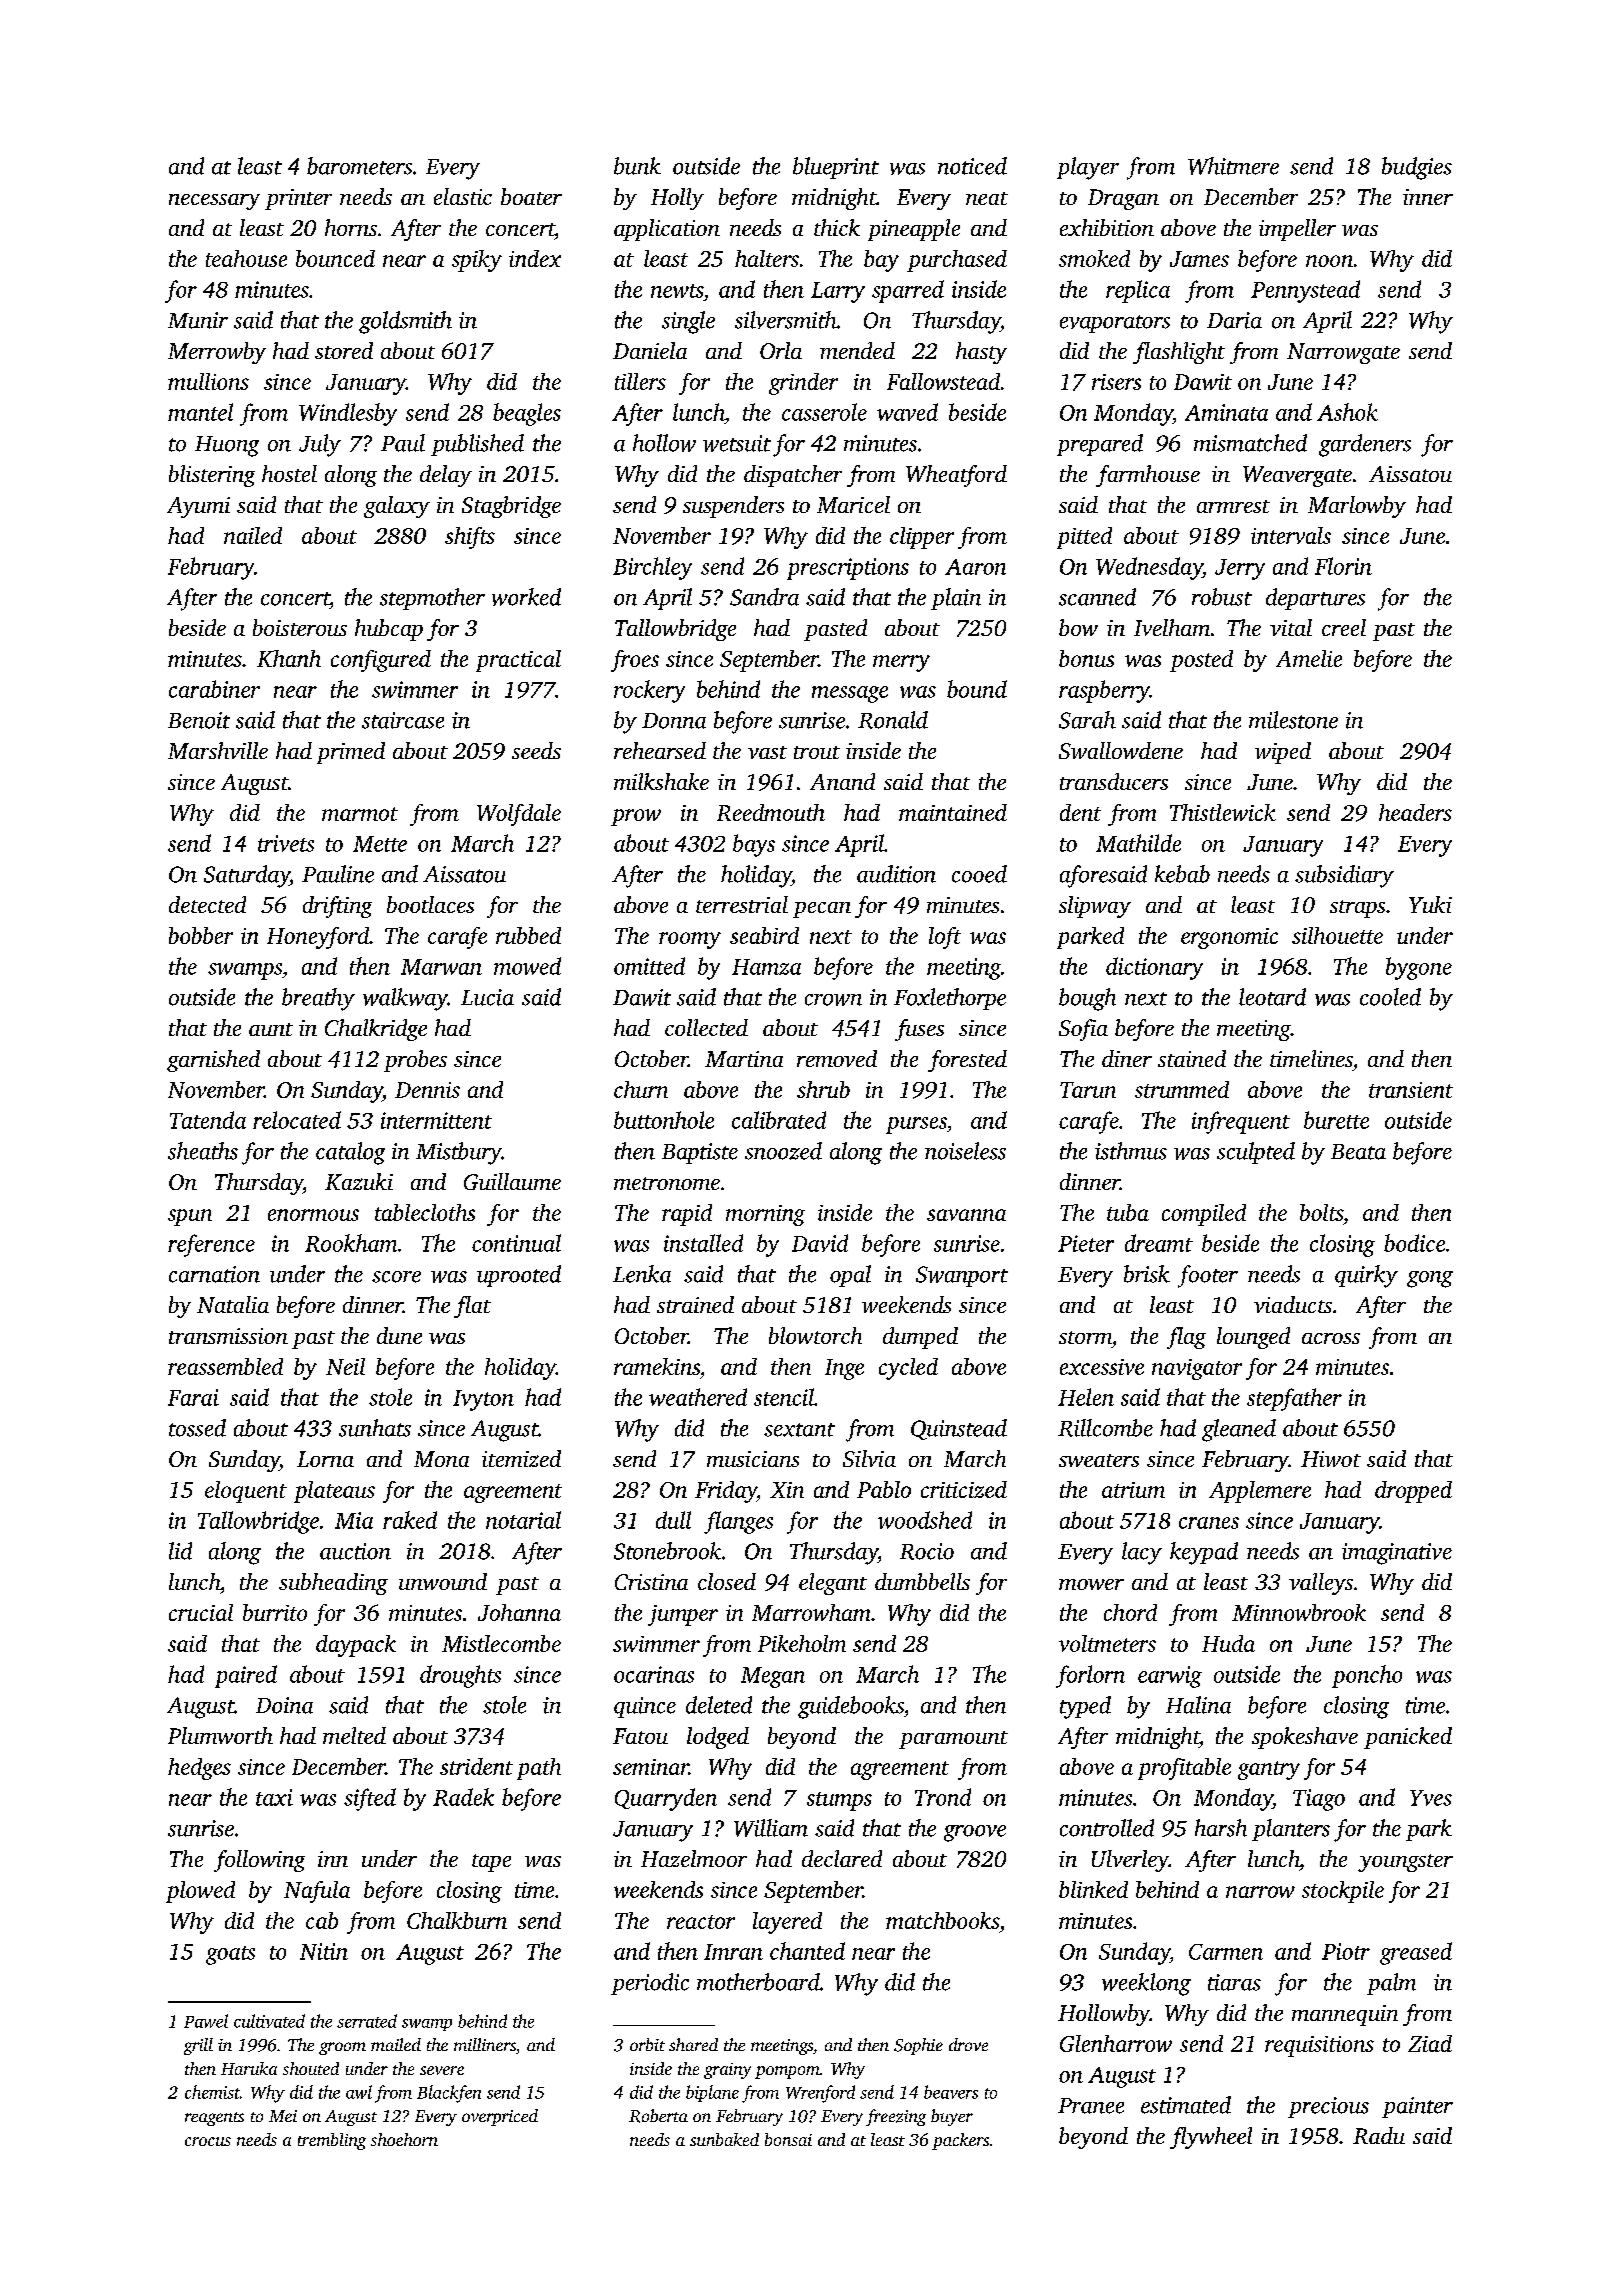  What do you see at coordinates (1297, 476) in the screenshot?
I see `Weavergate` at bounding box center [1297, 476].
